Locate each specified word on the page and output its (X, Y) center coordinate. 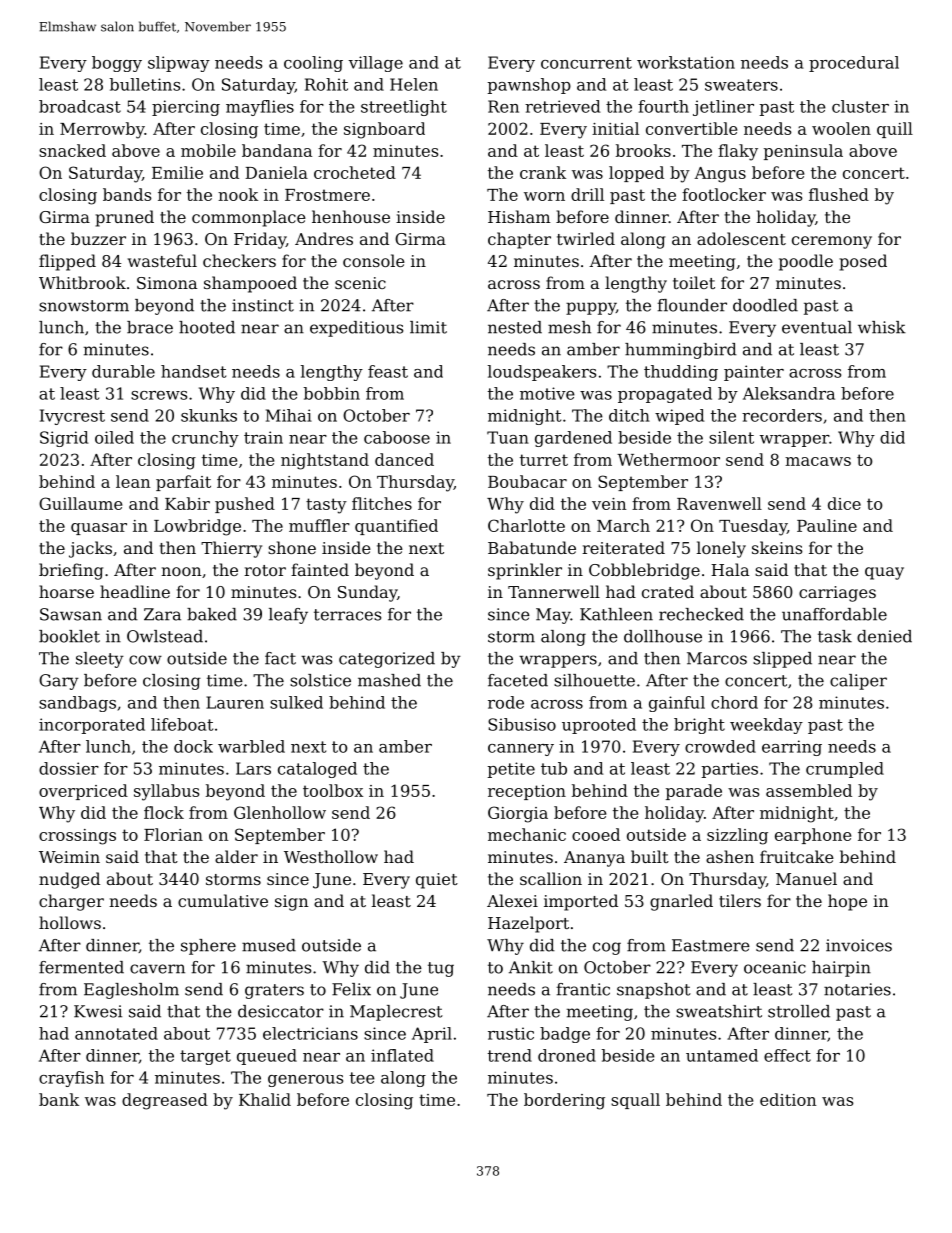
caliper (858, 682)
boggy (117, 64)
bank (59, 1099)
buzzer (98, 238)
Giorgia (518, 814)
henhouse (351, 216)
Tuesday (753, 527)
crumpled (845, 770)
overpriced (83, 792)
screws (159, 395)
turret (544, 460)
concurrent (586, 63)
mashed (389, 680)
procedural (854, 64)
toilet (694, 282)
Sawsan (71, 614)
